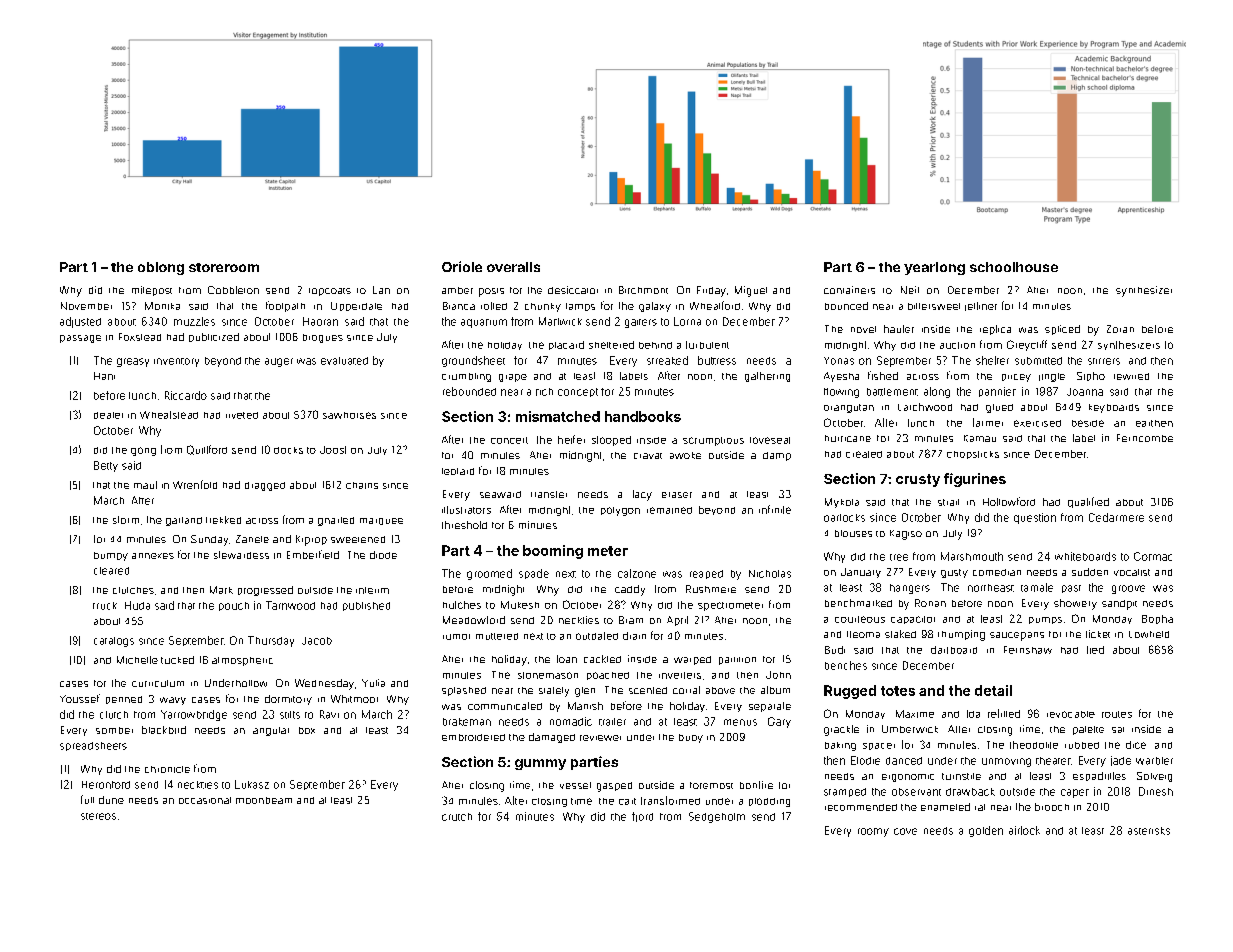  Describe the element at coordinates (631, 620) in the screenshot. I see `Bram` at that location.
